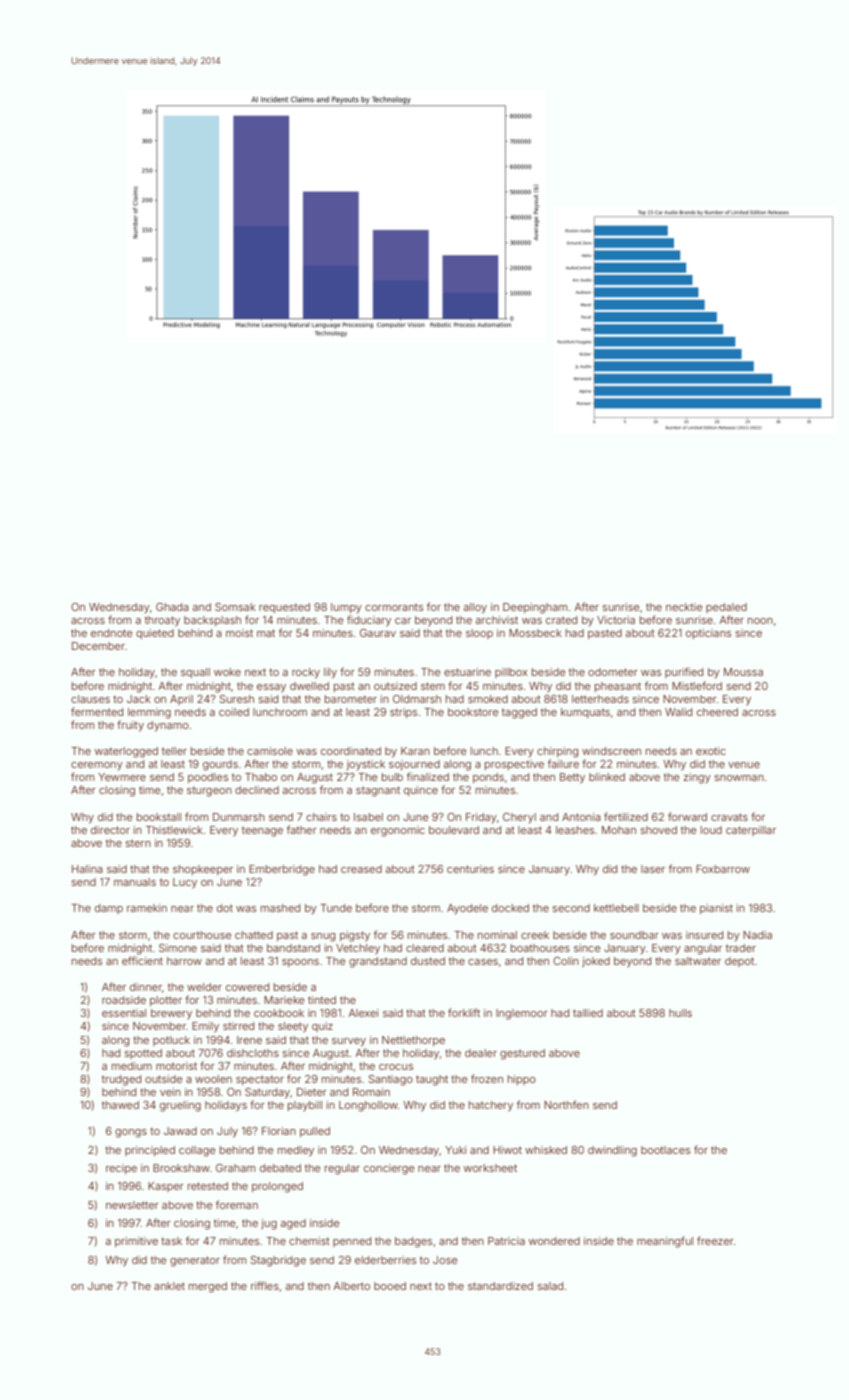  What do you see at coordinates (349, 1042) in the page?
I see `survey` at bounding box center [349, 1042].
